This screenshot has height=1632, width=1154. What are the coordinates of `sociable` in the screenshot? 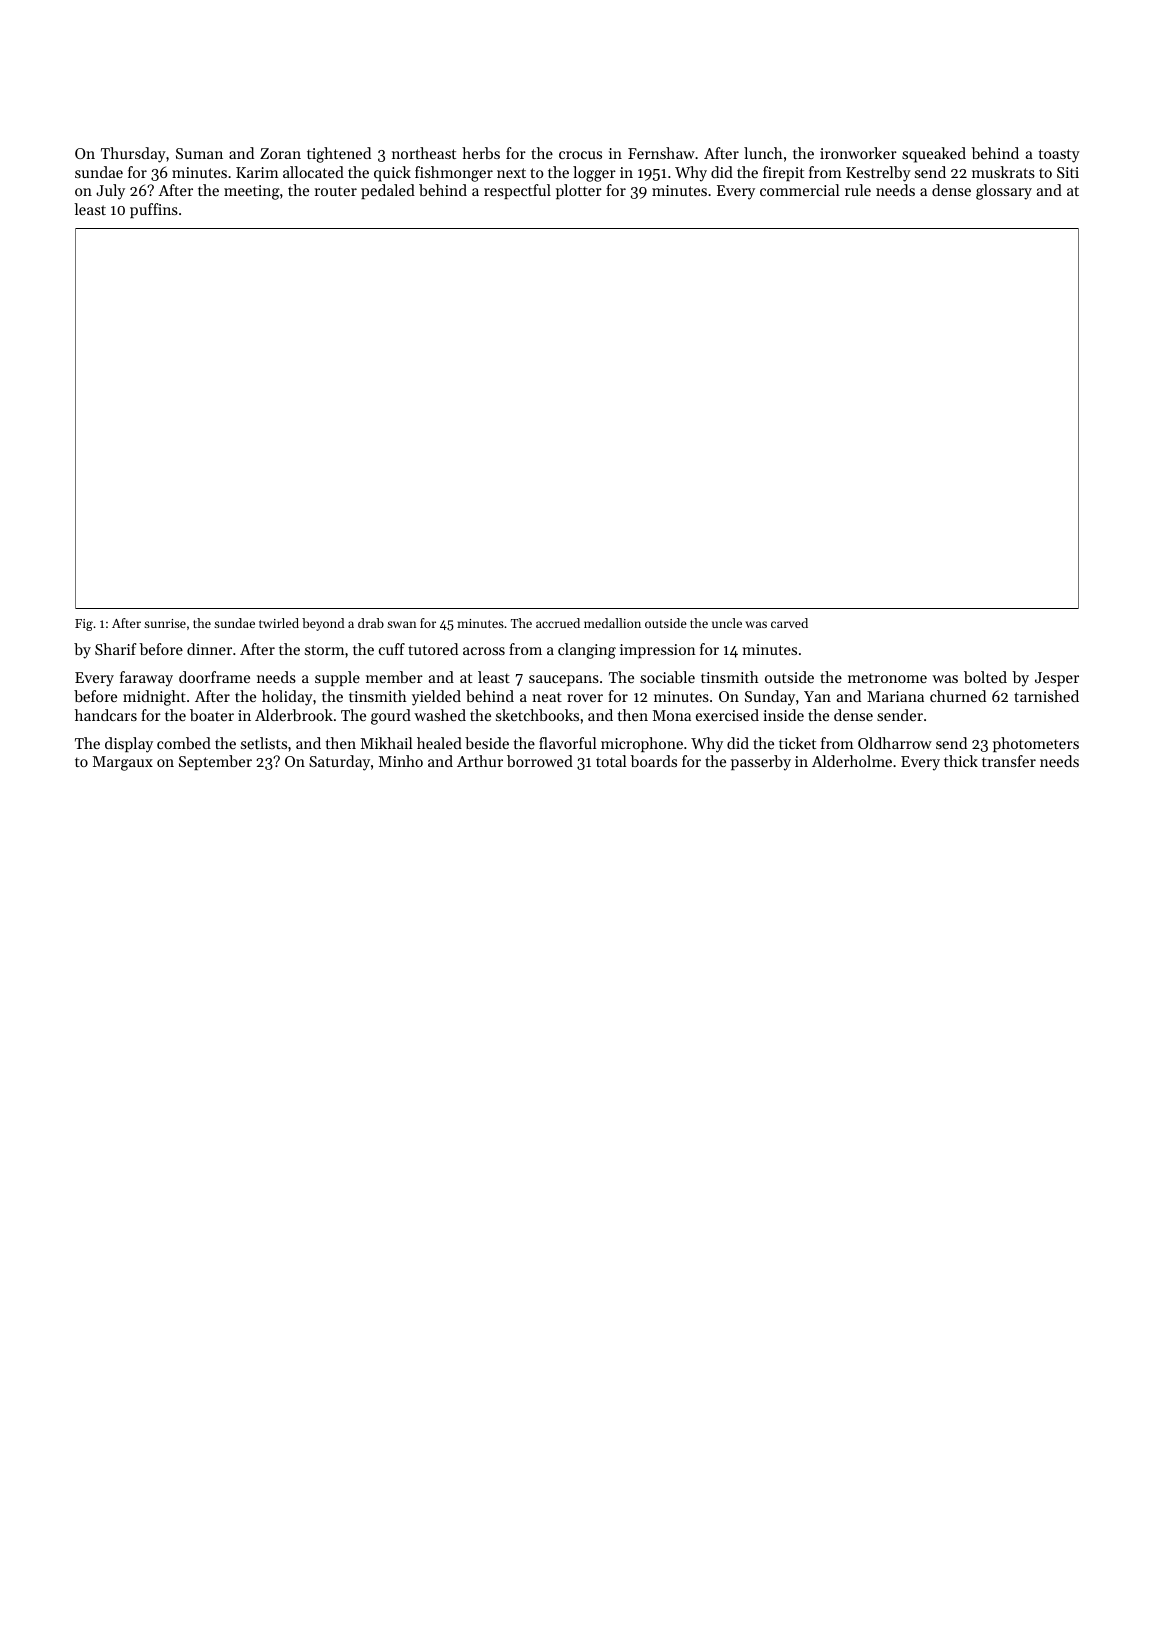 It's located at (667, 677).
